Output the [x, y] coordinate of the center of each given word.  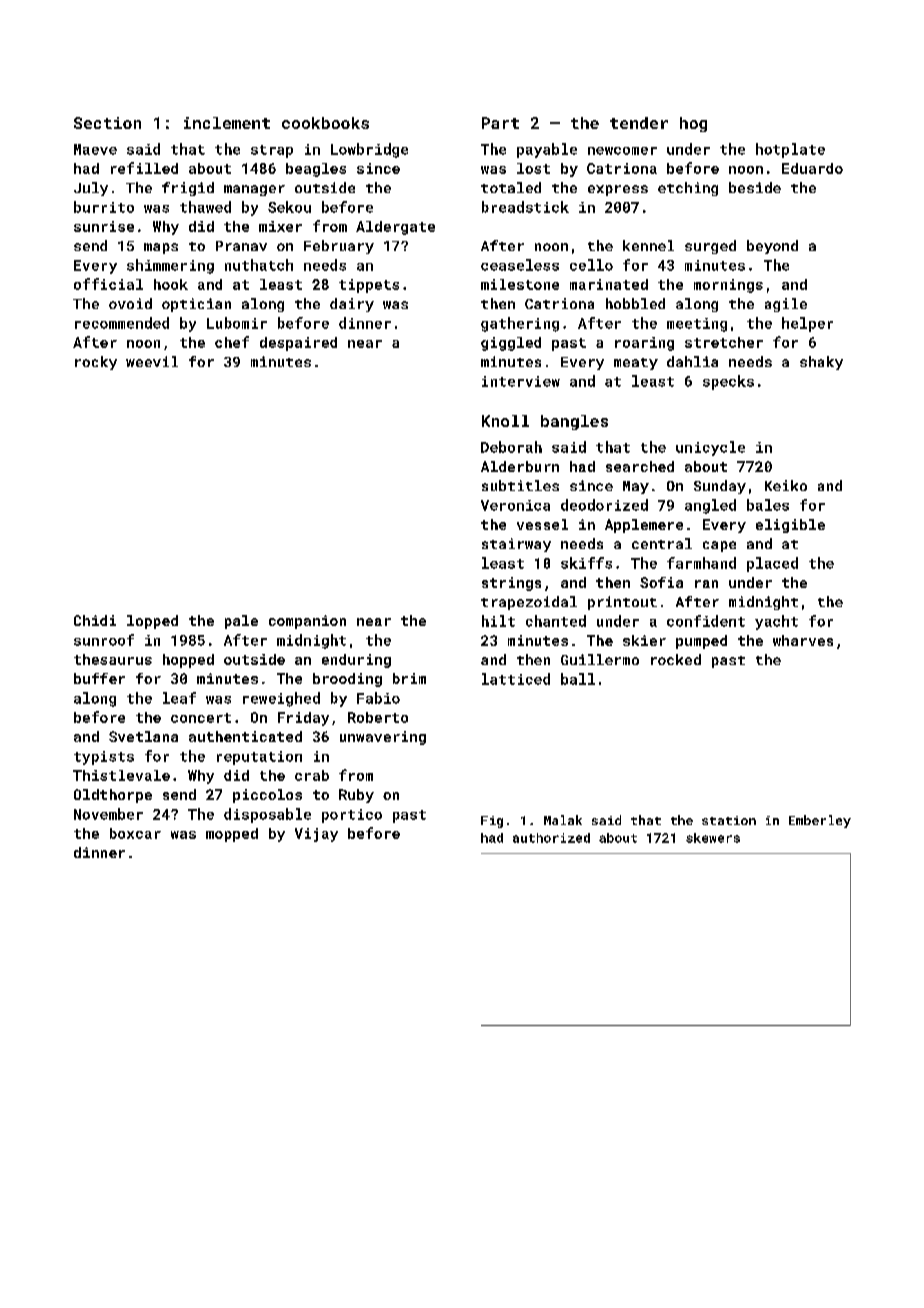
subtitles [520, 485]
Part [500, 123]
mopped [232, 835]
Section [107, 123]
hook [171, 284]
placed [772, 564]
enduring [356, 661]
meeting [697, 325]
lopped [152, 622]
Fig [492, 822]
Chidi [95, 620]
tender [639, 123]
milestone [520, 284]
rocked [676, 659]
